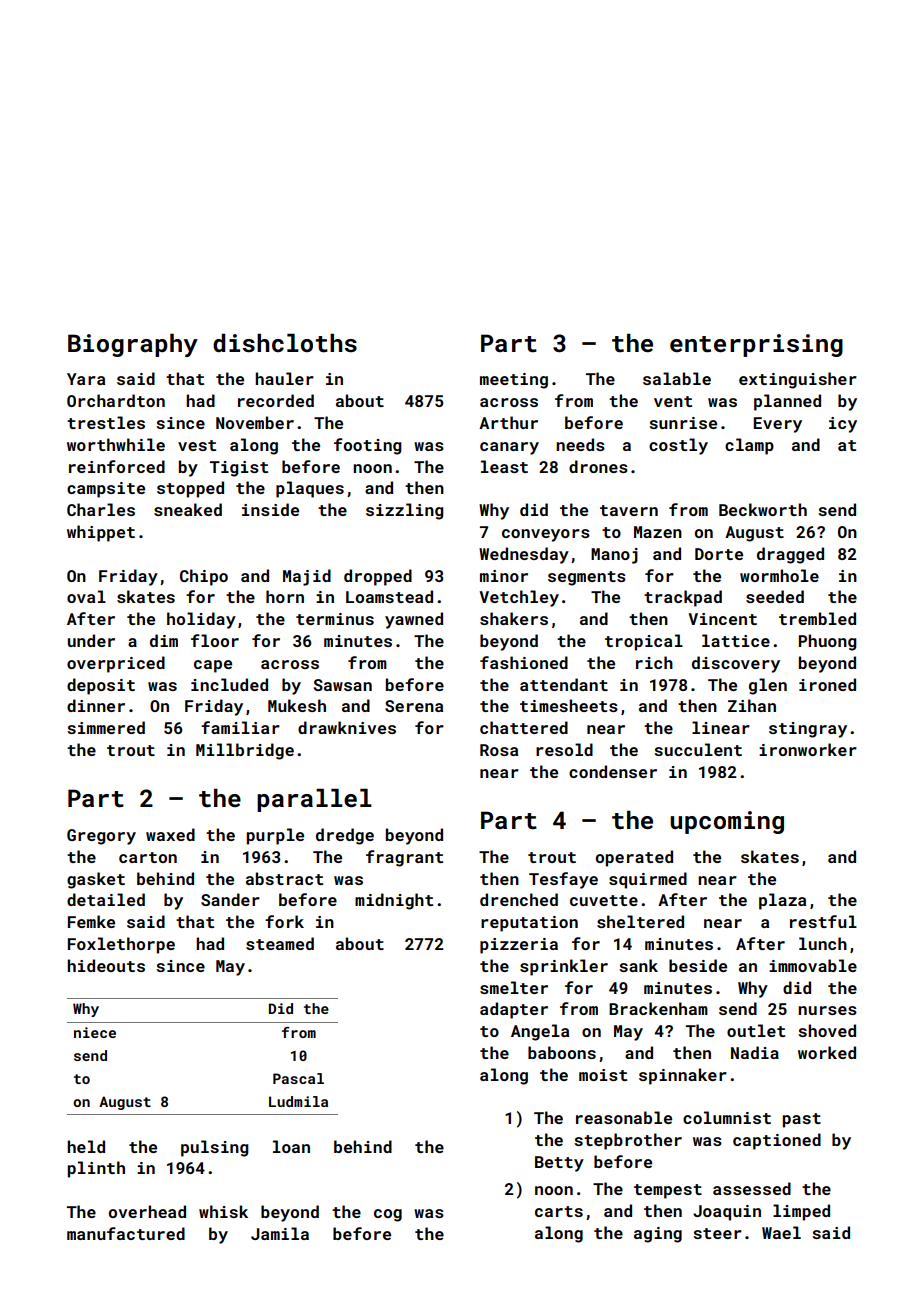 This screenshot has width=924, height=1311. I want to click on vest, so click(197, 445).
